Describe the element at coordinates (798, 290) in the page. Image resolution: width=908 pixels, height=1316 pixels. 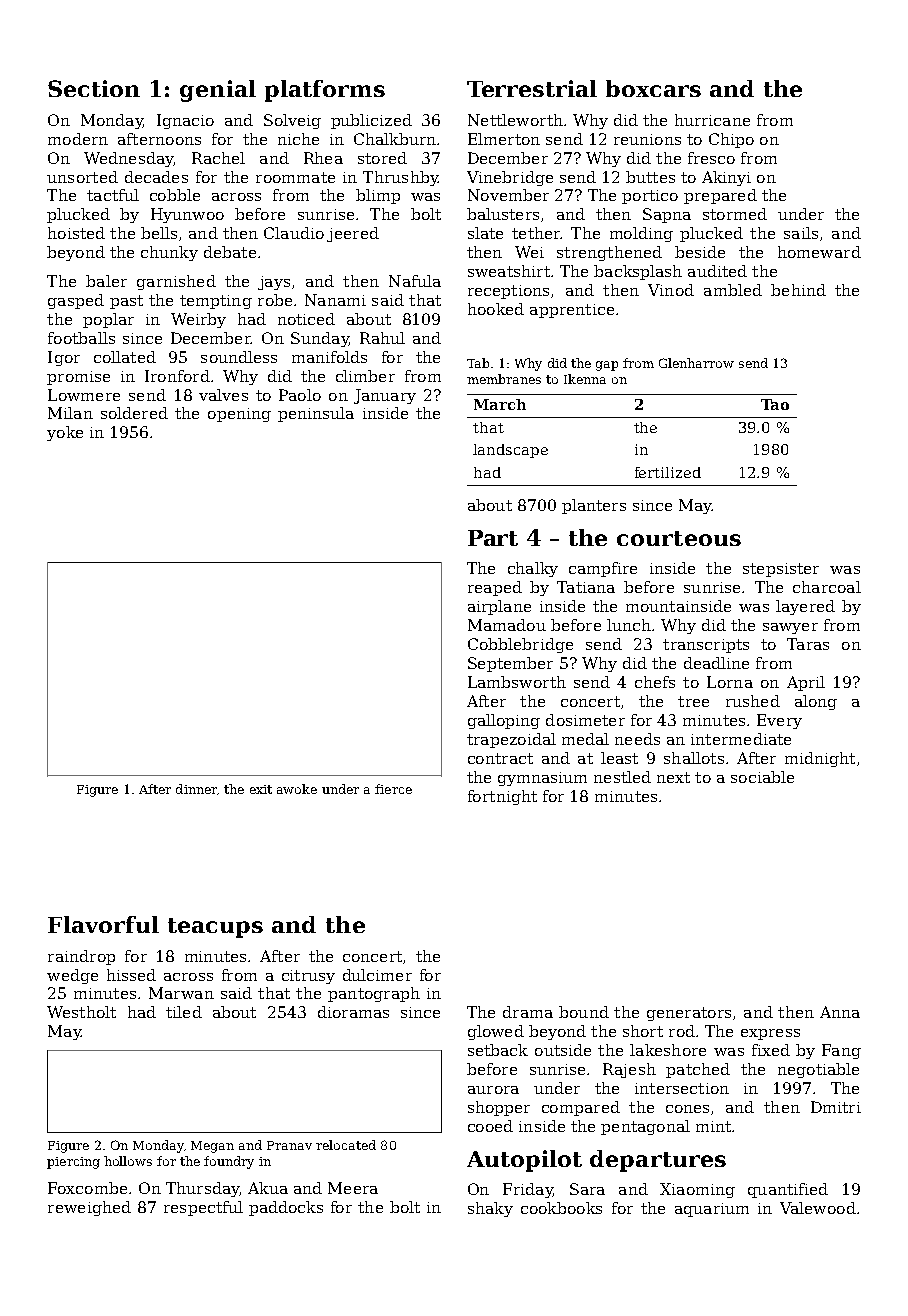
I see `behind` at that location.
